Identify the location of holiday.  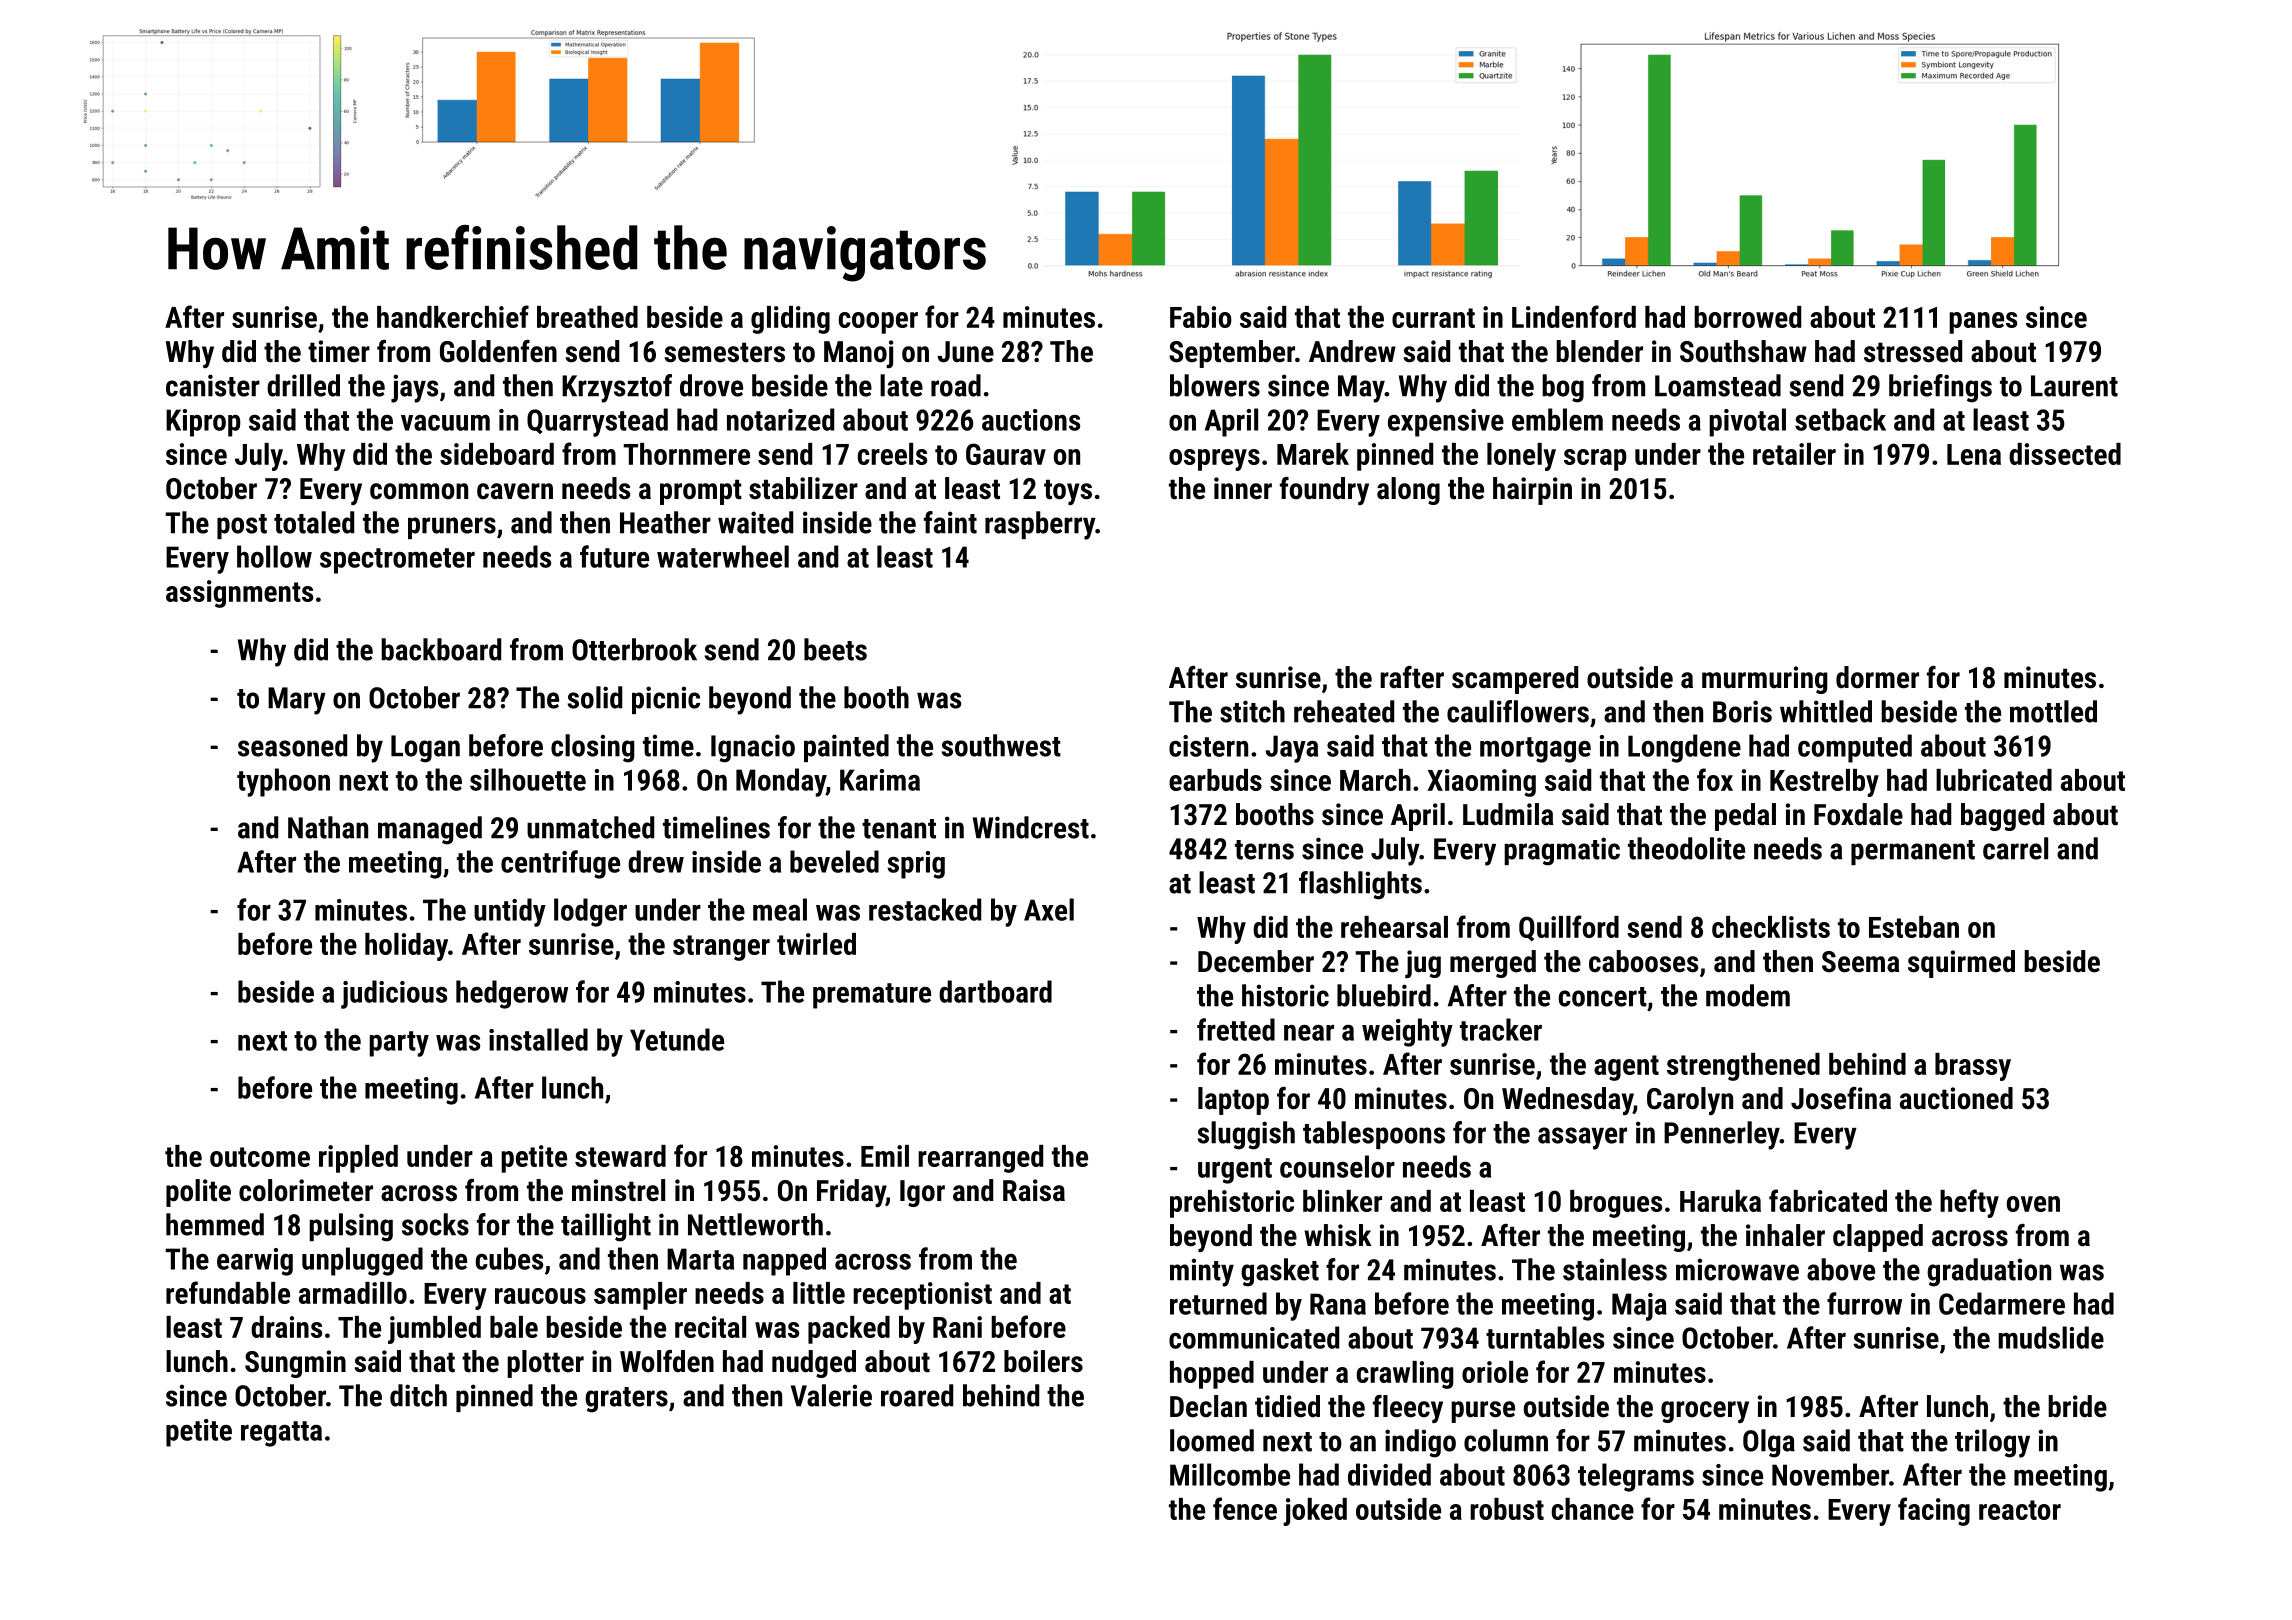
(406, 947).
